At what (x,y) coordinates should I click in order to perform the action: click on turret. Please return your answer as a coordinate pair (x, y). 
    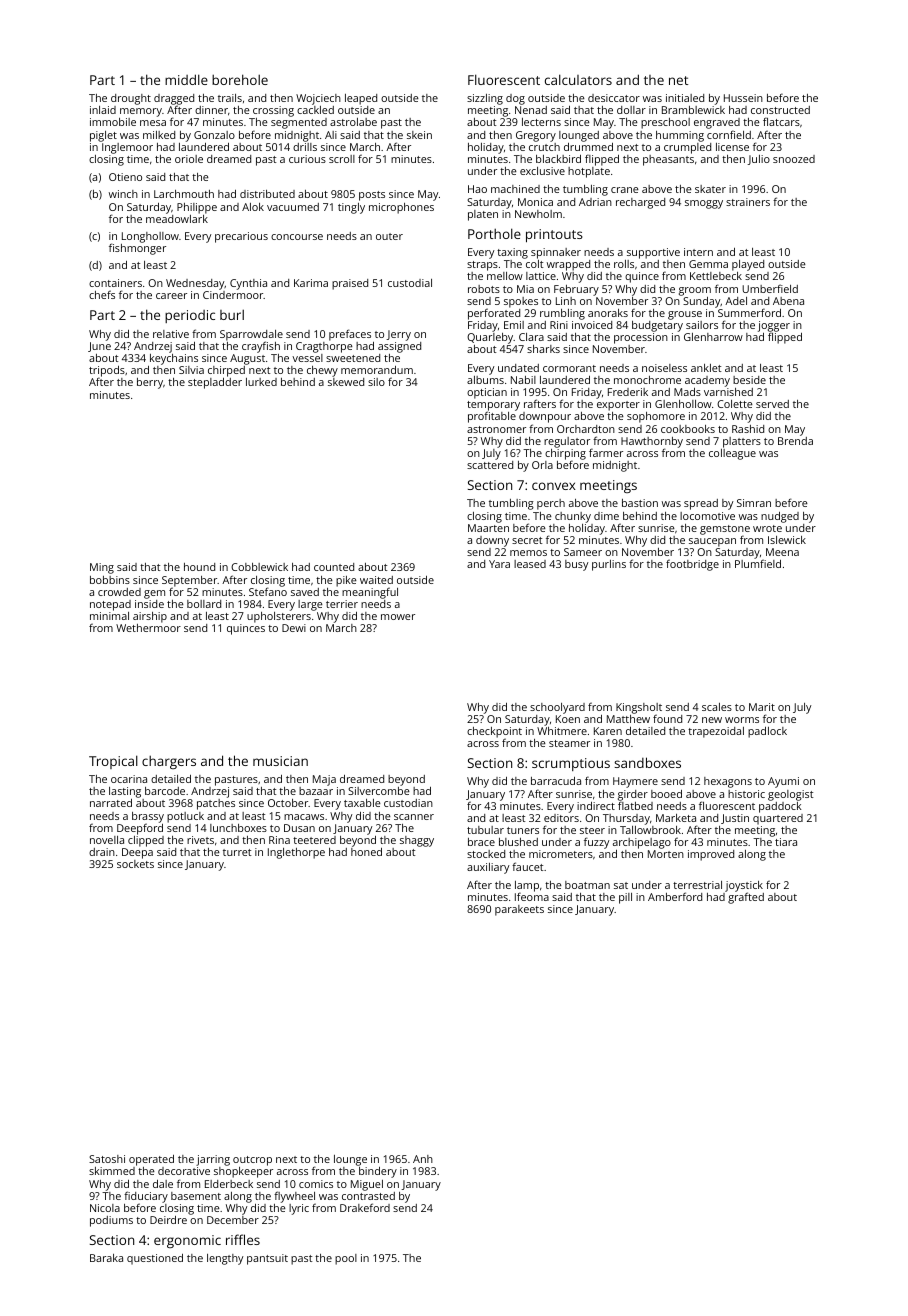
    Looking at the image, I should click on (237, 852).
